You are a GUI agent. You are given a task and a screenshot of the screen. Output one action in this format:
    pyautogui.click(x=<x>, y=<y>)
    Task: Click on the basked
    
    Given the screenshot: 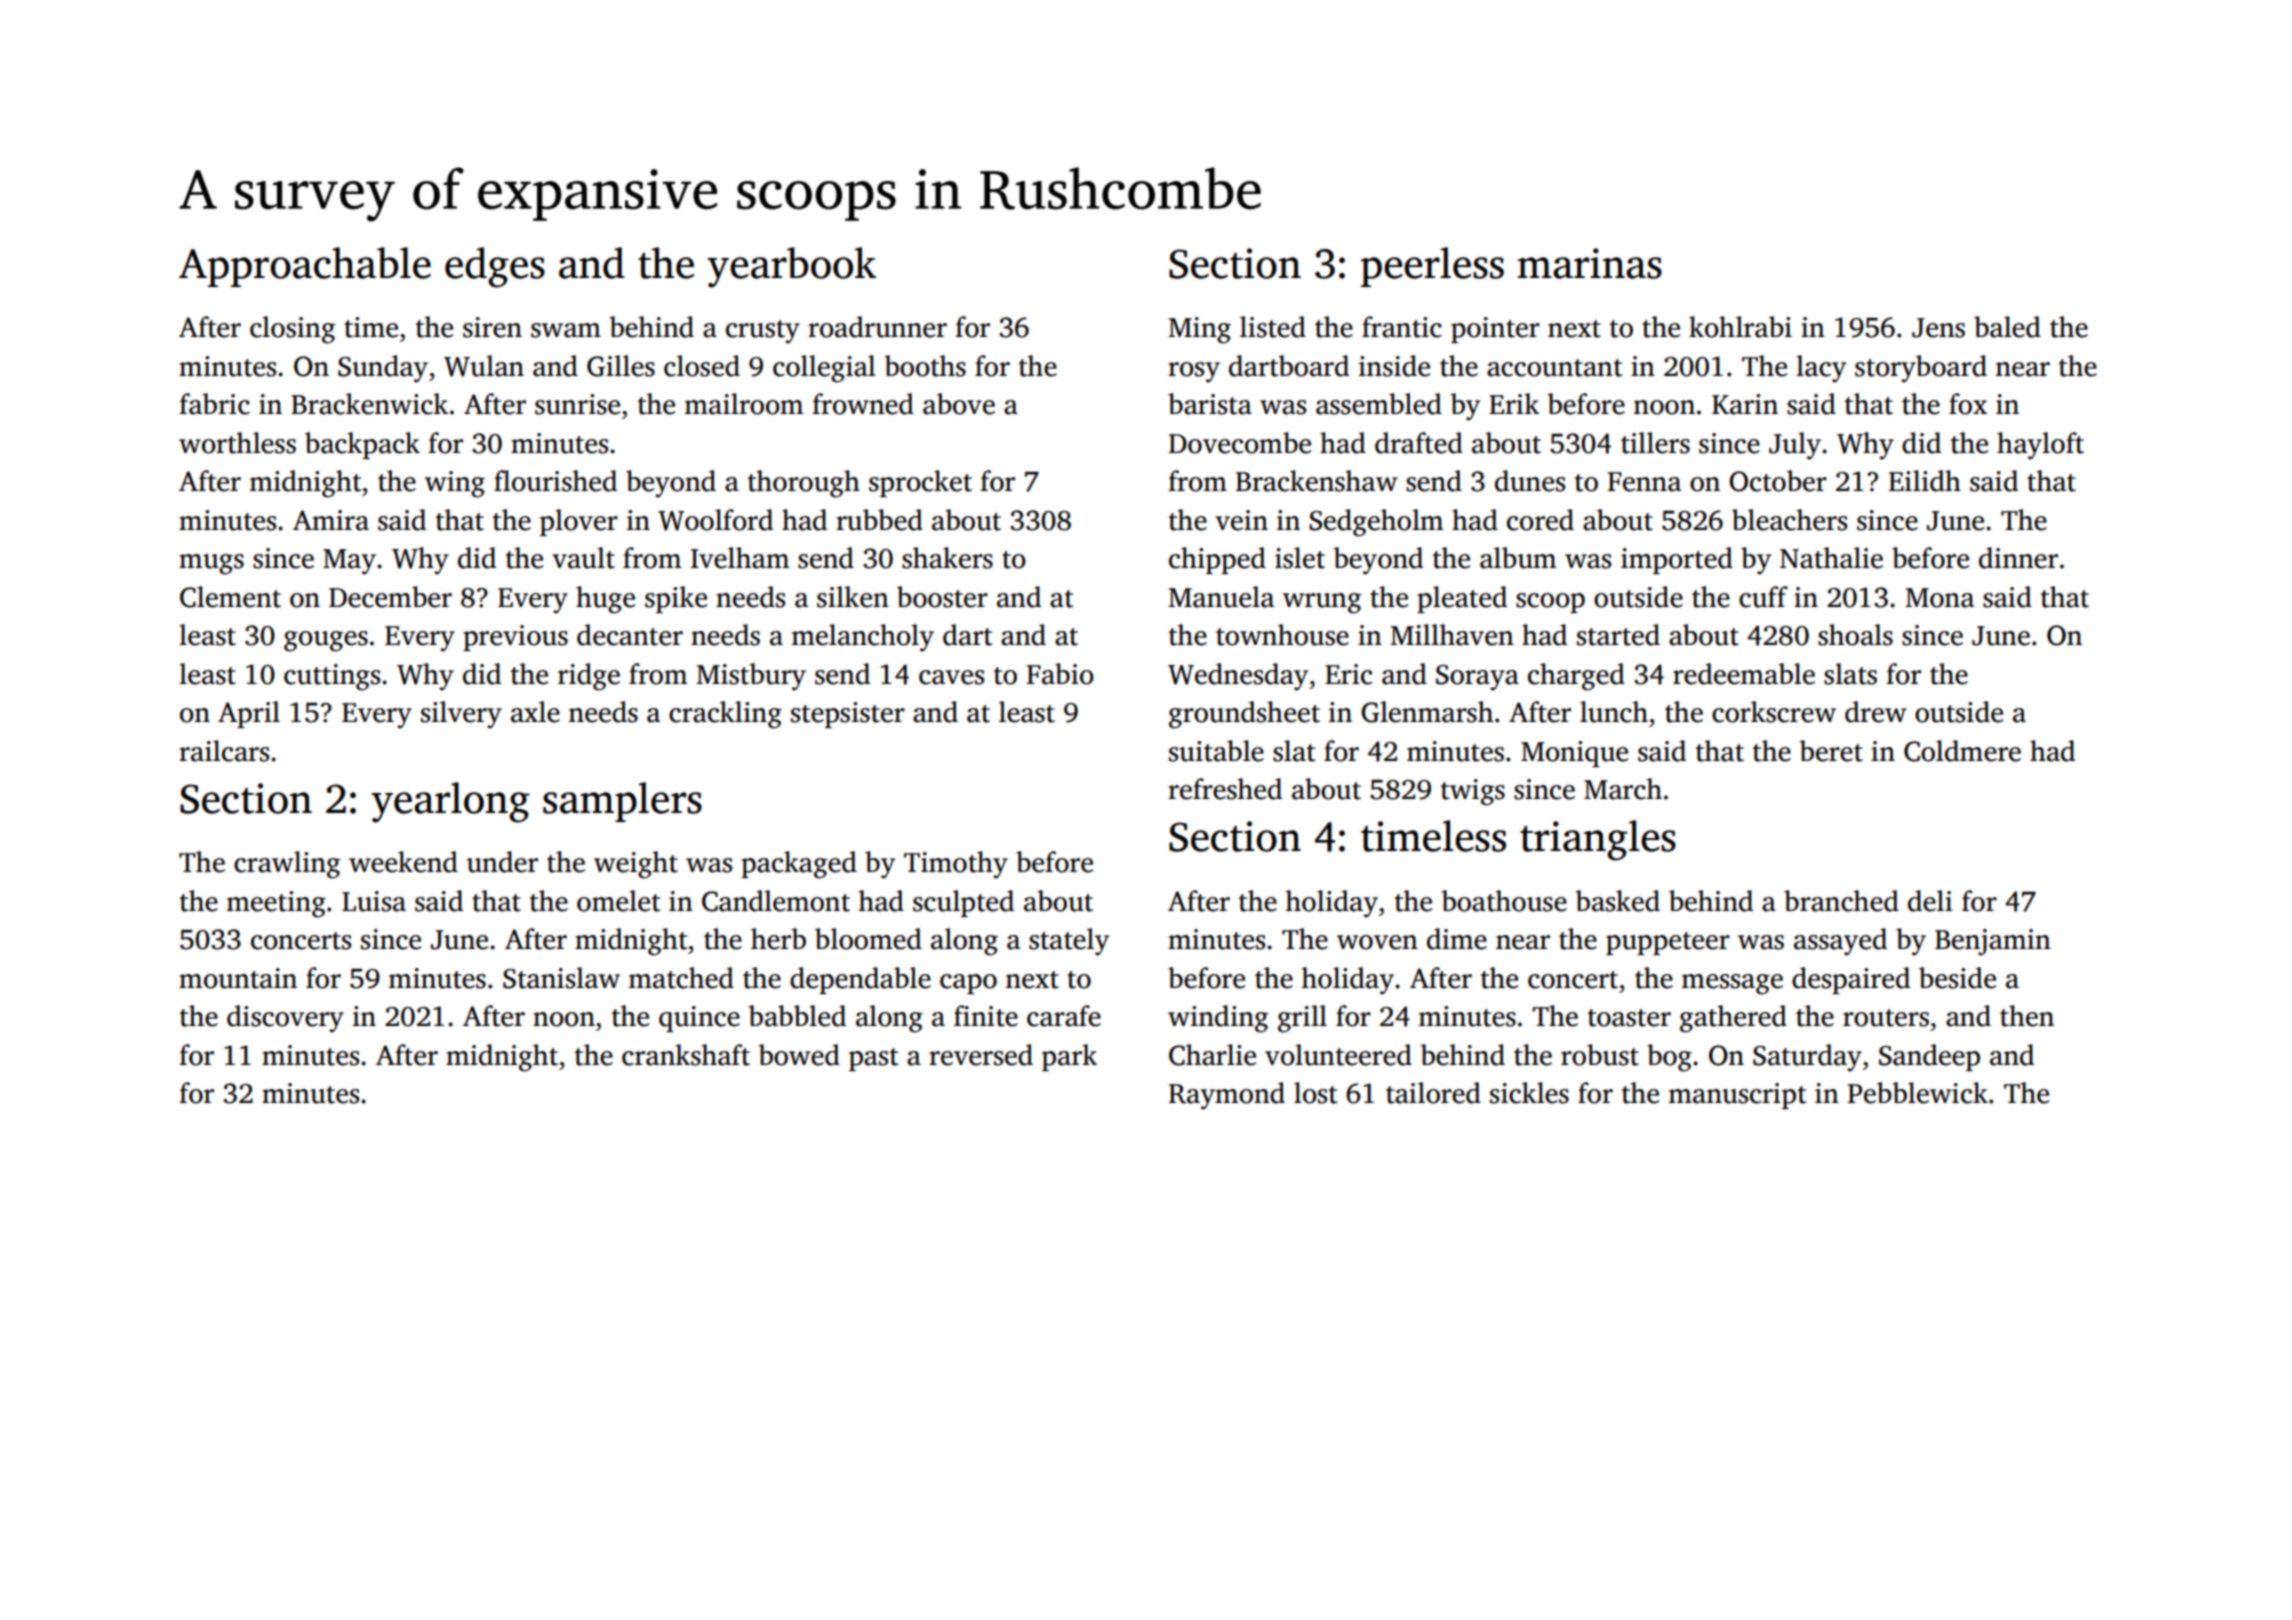 What is the action you would take?
    pyautogui.click(x=1618, y=901)
